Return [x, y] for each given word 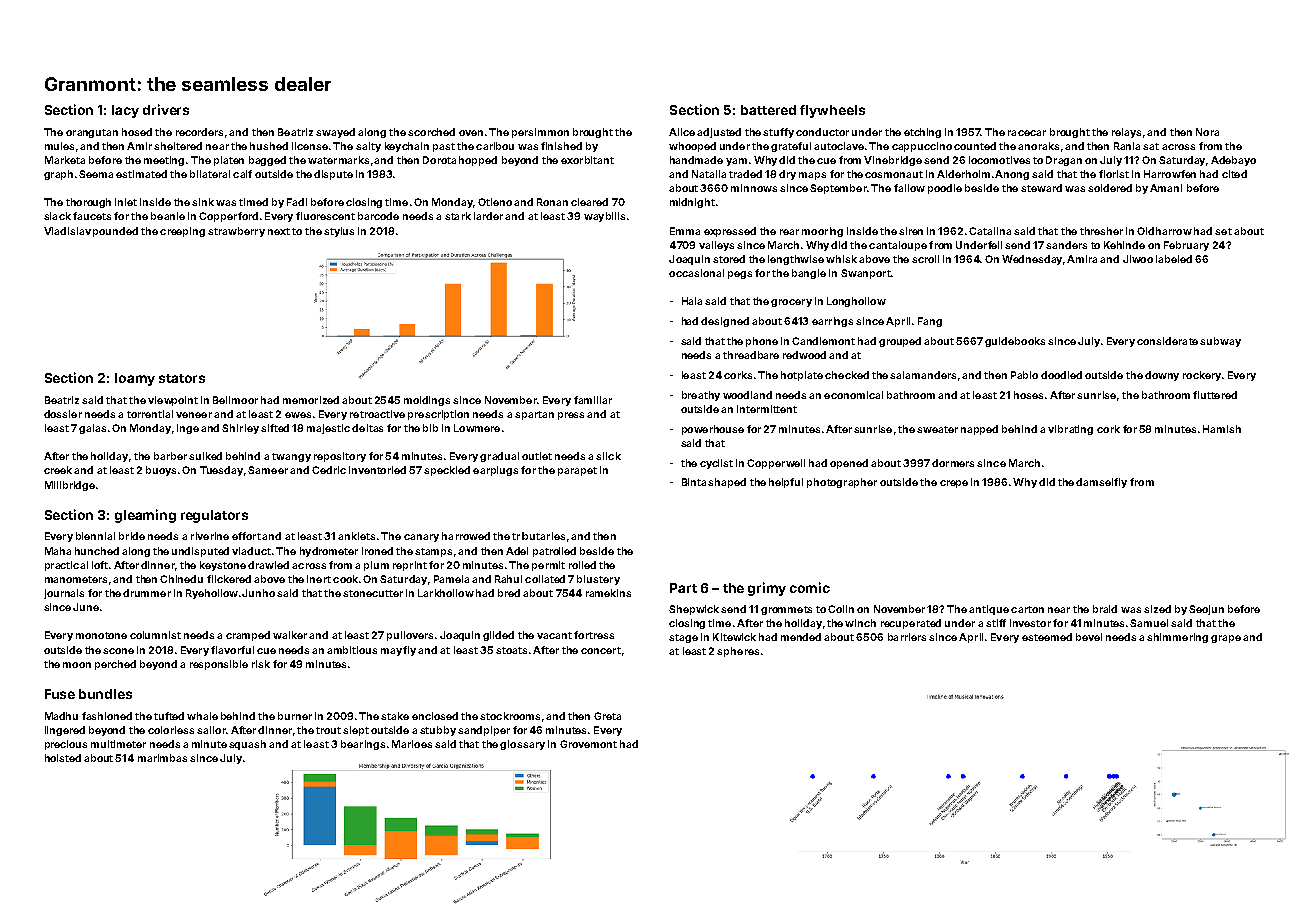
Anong [1012, 175]
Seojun [1206, 610]
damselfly [1101, 483]
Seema [96, 174]
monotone [101, 635]
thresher [1101, 231]
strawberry [236, 232]
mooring [822, 232]
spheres [738, 652]
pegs [740, 275]
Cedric [329, 470]
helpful [786, 483]
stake [395, 716]
